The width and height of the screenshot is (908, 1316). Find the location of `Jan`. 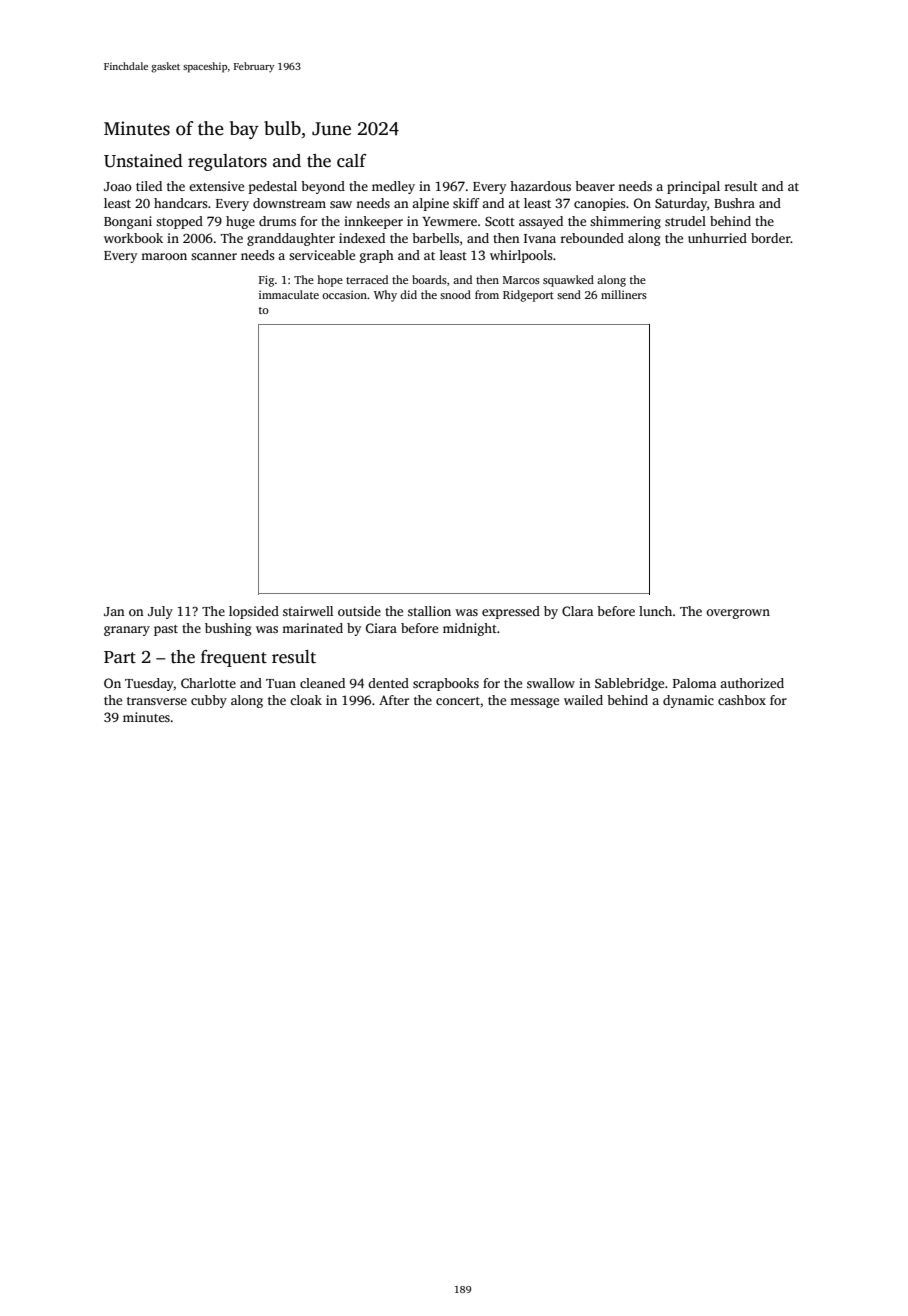

Jan is located at coordinates (114, 611).
